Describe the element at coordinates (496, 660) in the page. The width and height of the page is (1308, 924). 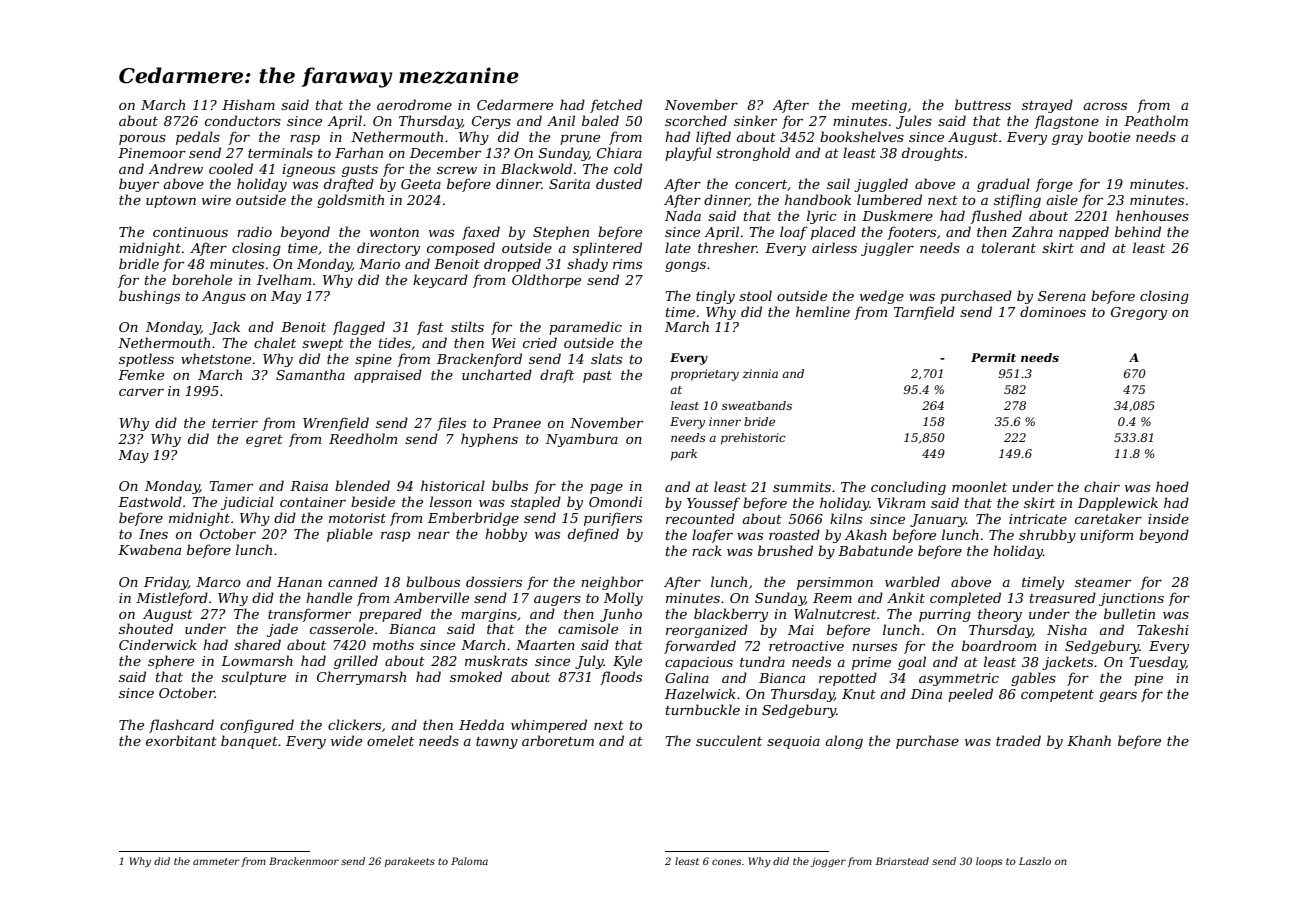
I see `muskrats` at that location.
